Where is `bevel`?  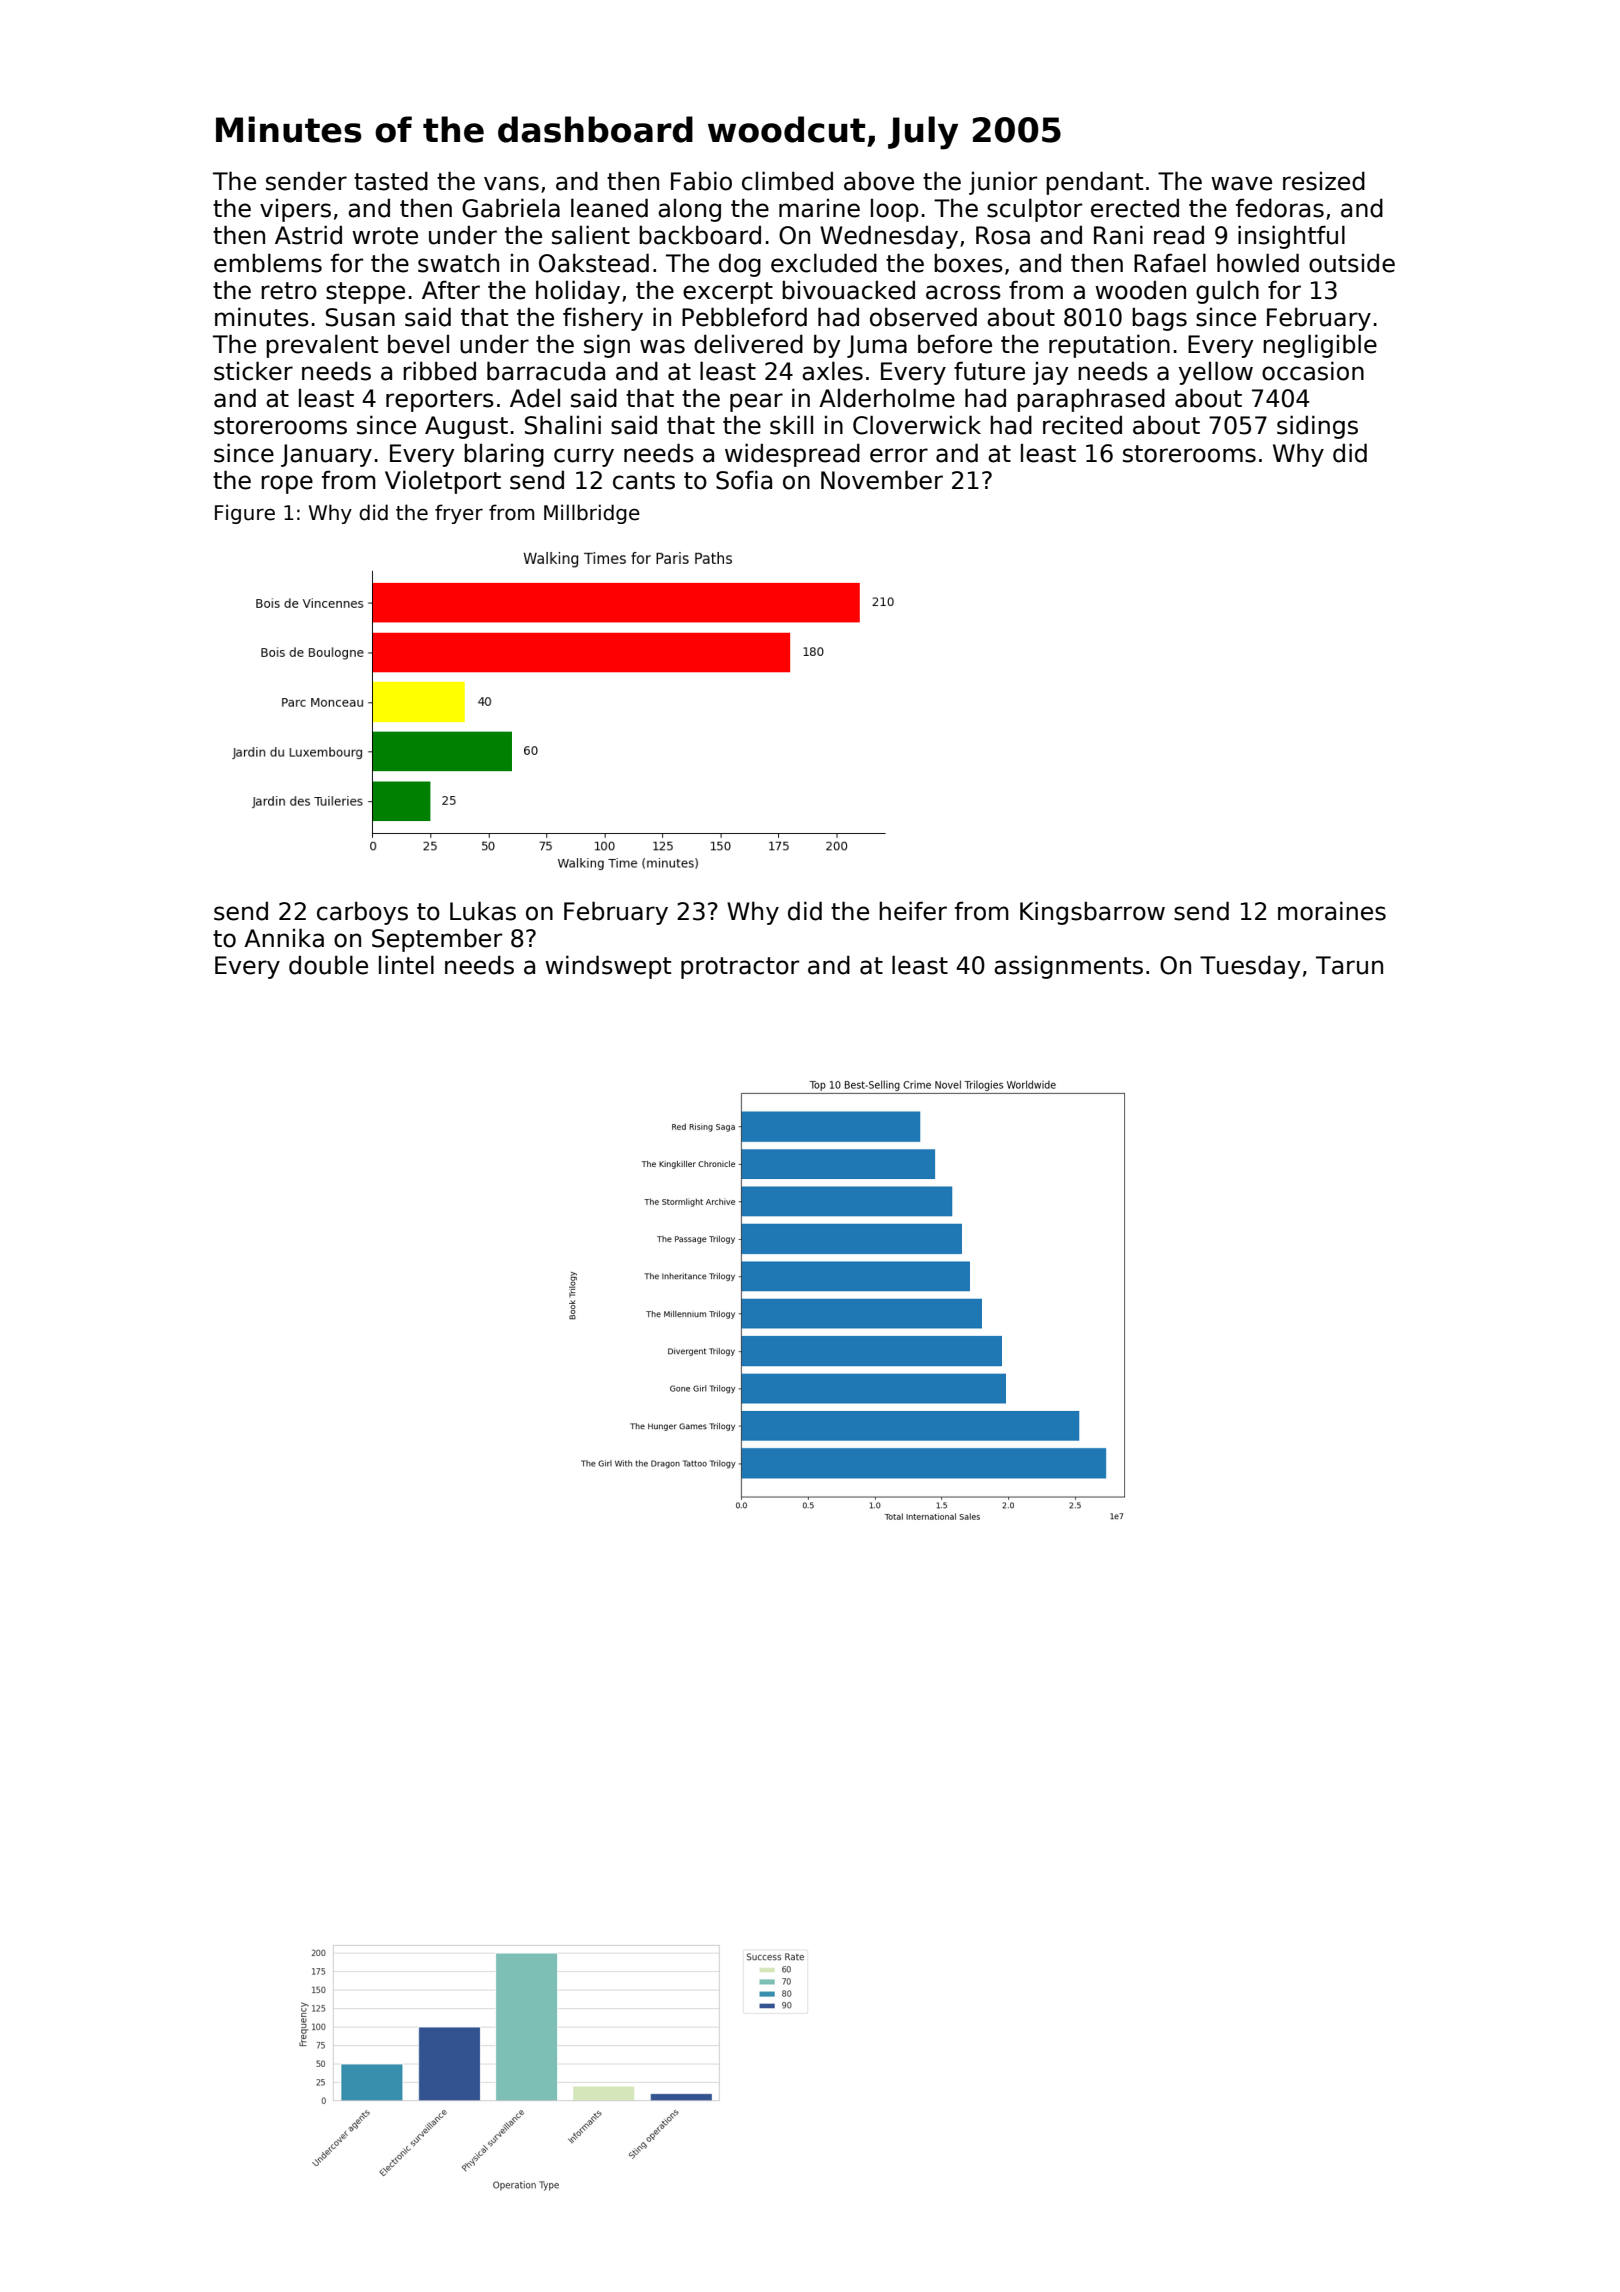
bevel is located at coordinates (418, 344).
